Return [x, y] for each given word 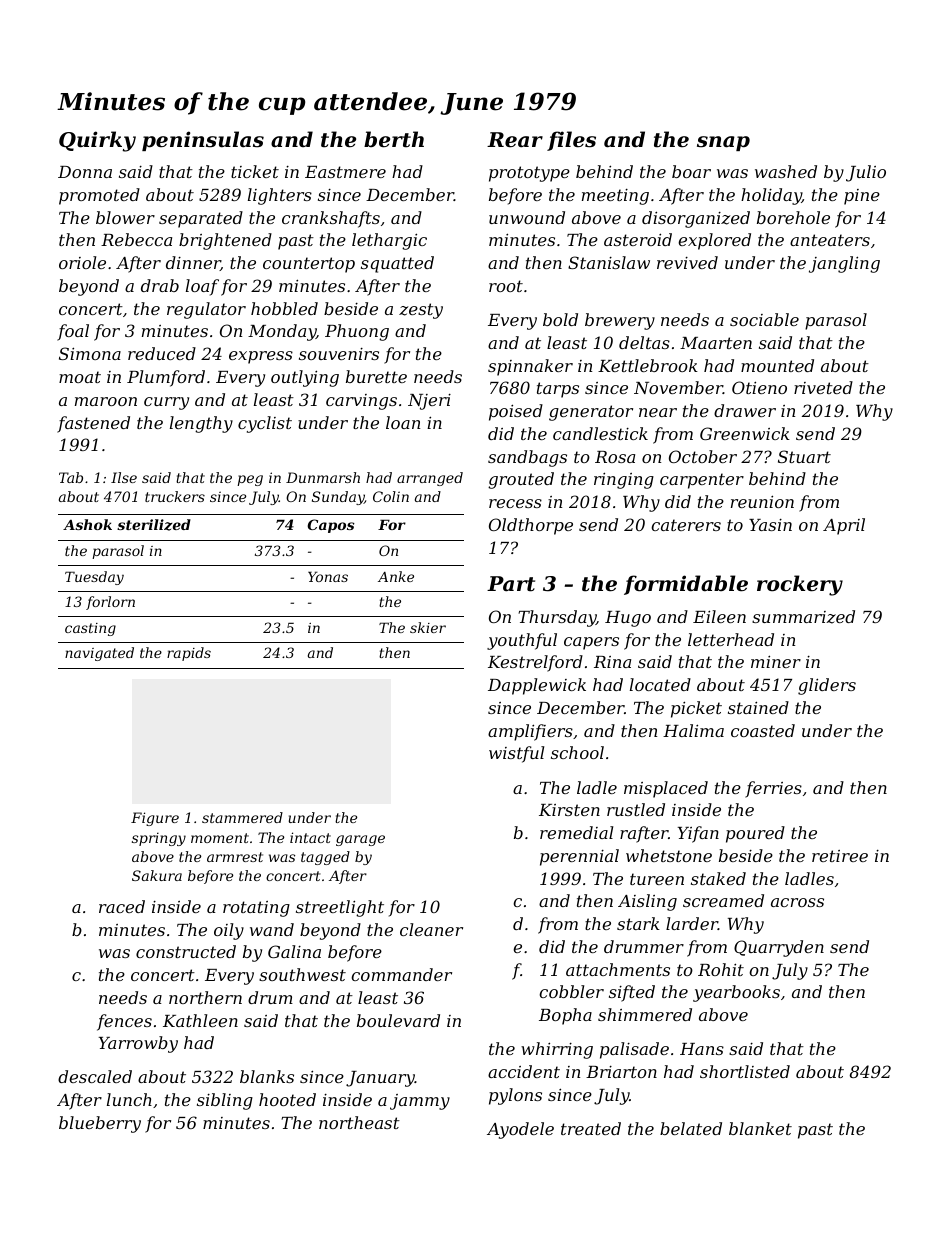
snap [723, 143]
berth [394, 139]
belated [691, 1128]
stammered [242, 817]
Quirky [97, 141]
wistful [516, 754]
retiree [840, 856]
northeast [359, 1122]
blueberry [100, 1124]
